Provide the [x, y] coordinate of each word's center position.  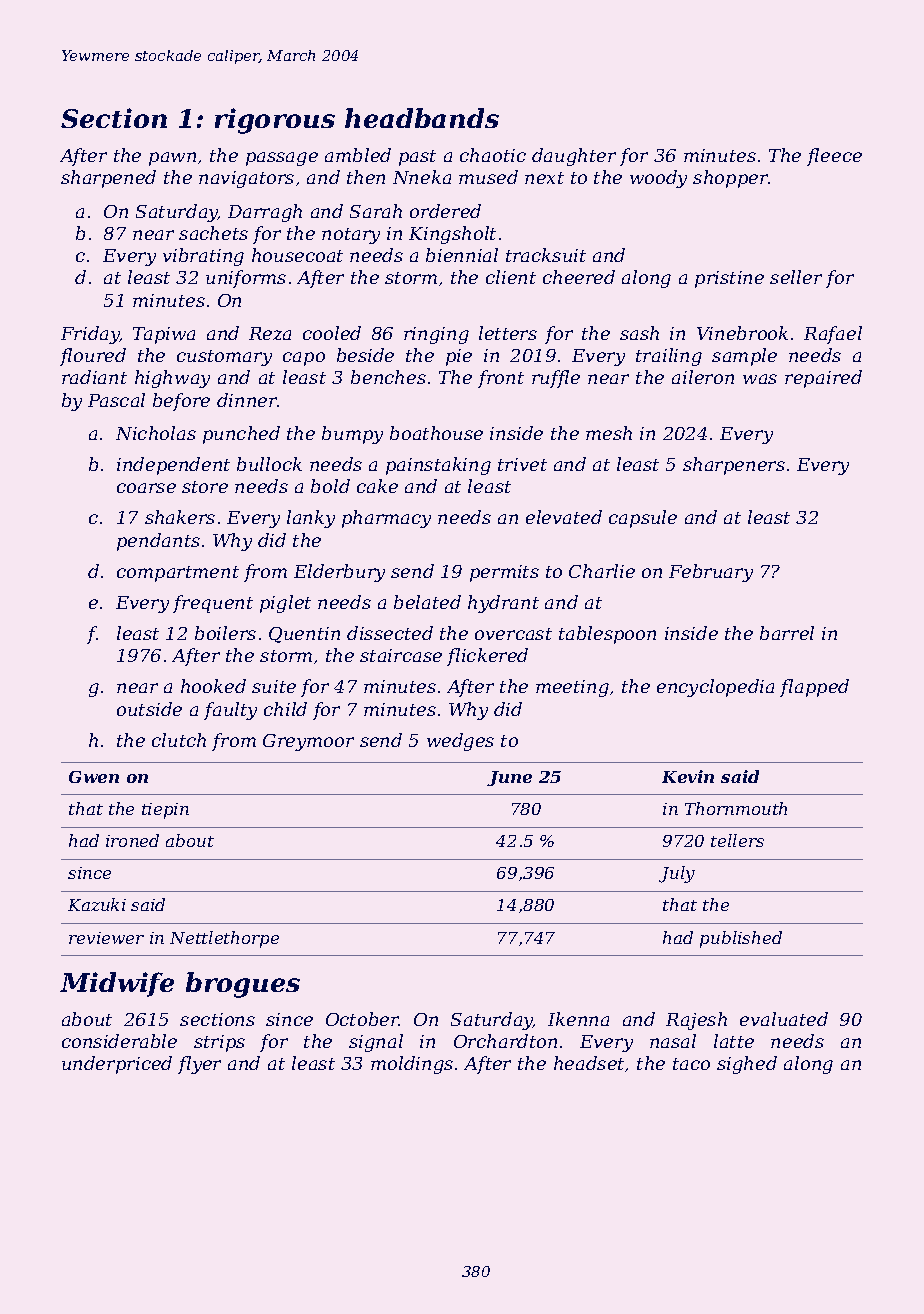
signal [376, 1043]
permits [504, 573]
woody [658, 179]
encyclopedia [715, 688]
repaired [823, 379]
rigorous [275, 121]
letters [508, 333]
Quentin [304, 635]
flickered [487, 657]
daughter [574, 157]
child [285, 709]
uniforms [246, 279]
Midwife [117, 984]
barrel [787, 633]
